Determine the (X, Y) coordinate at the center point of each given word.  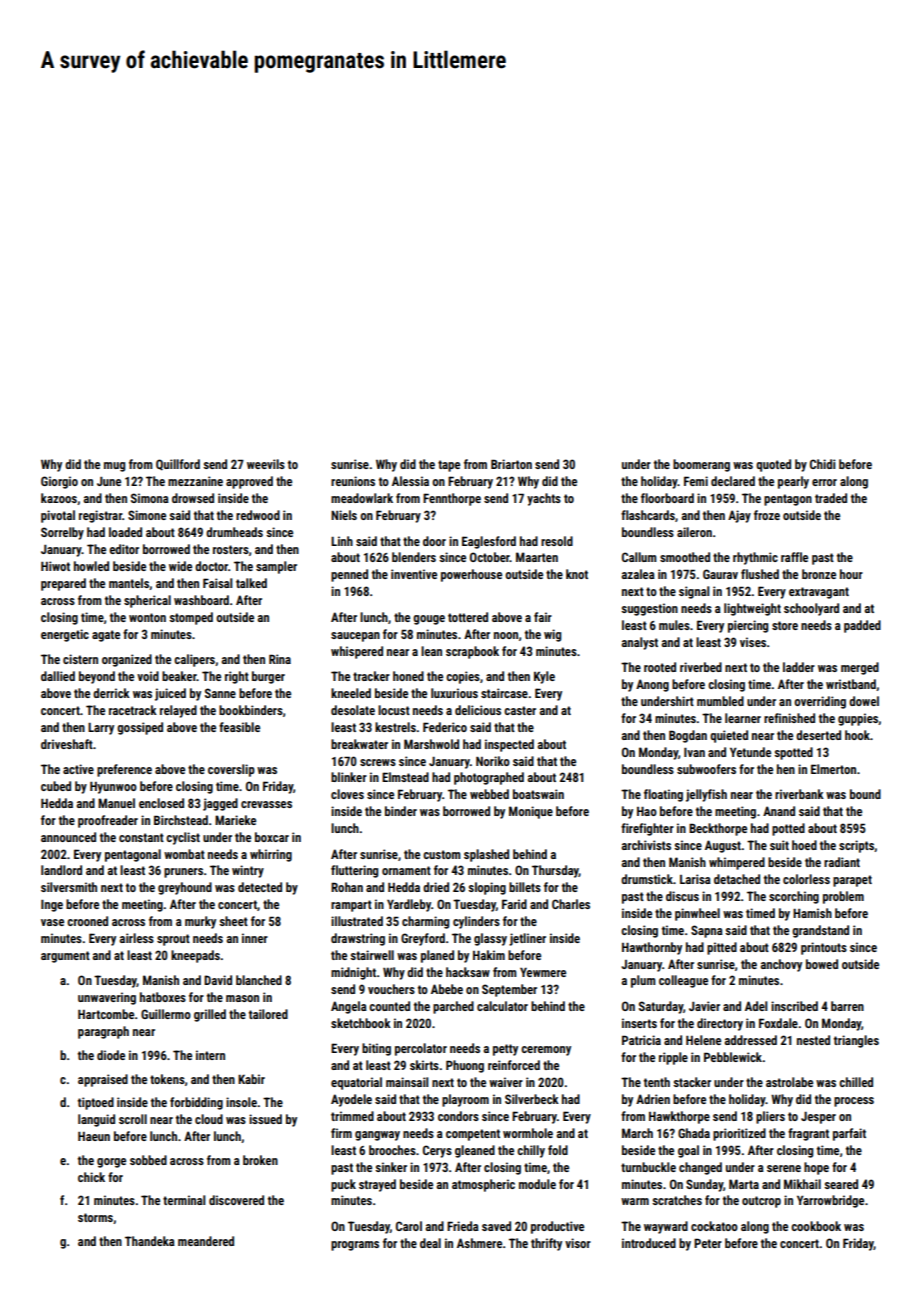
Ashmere (479, 1243)
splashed (486, 855)
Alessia (410, 481)
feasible (239, 727)
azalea (638, 574)
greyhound (185, 888)
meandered (206, 1241)
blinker (349, 777)
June (109, 481)
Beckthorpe (718, 829)
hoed (804, 845)
